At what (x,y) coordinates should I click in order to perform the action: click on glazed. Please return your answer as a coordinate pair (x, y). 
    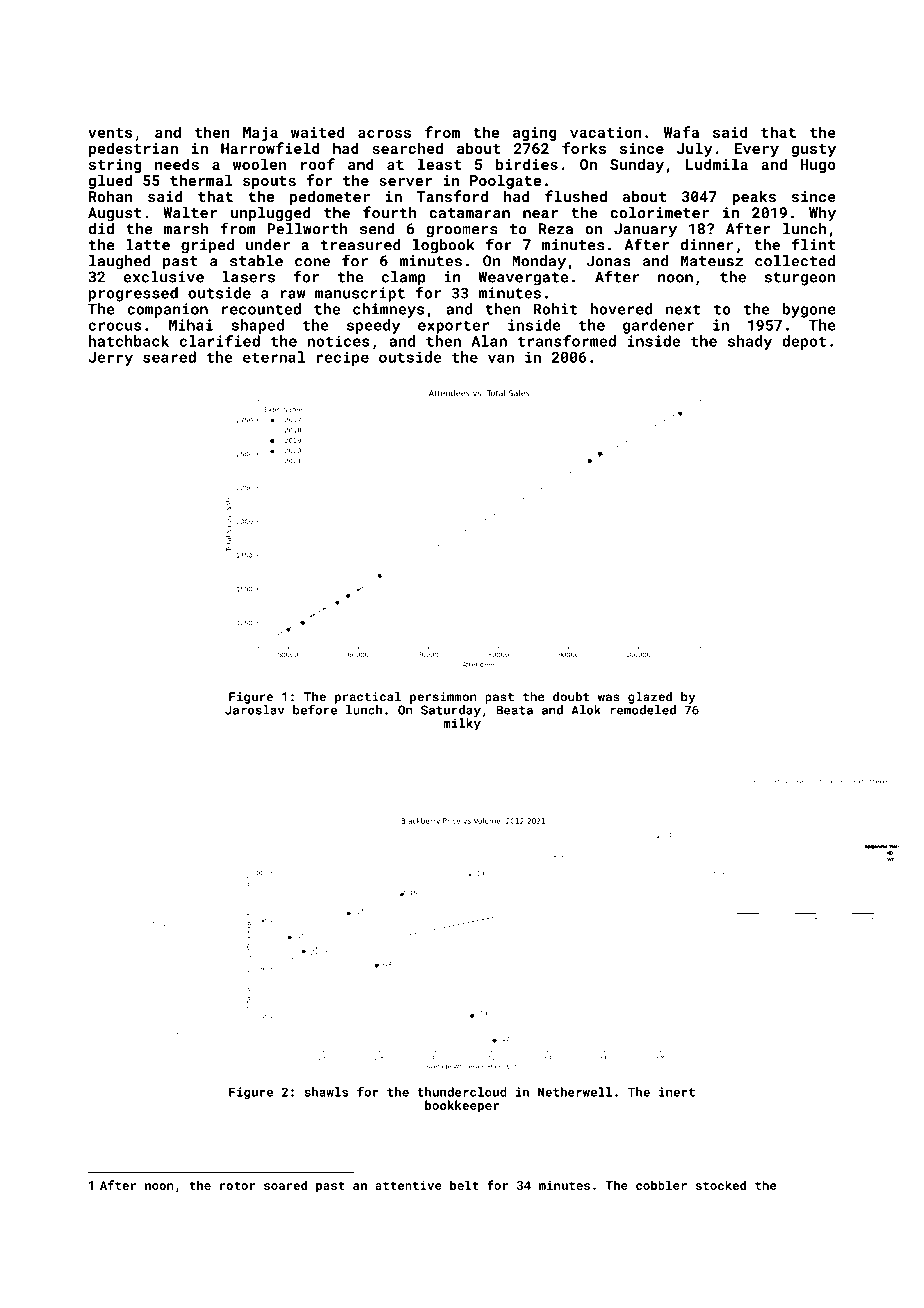
    Looking at the image, I should click on (650, 698).
